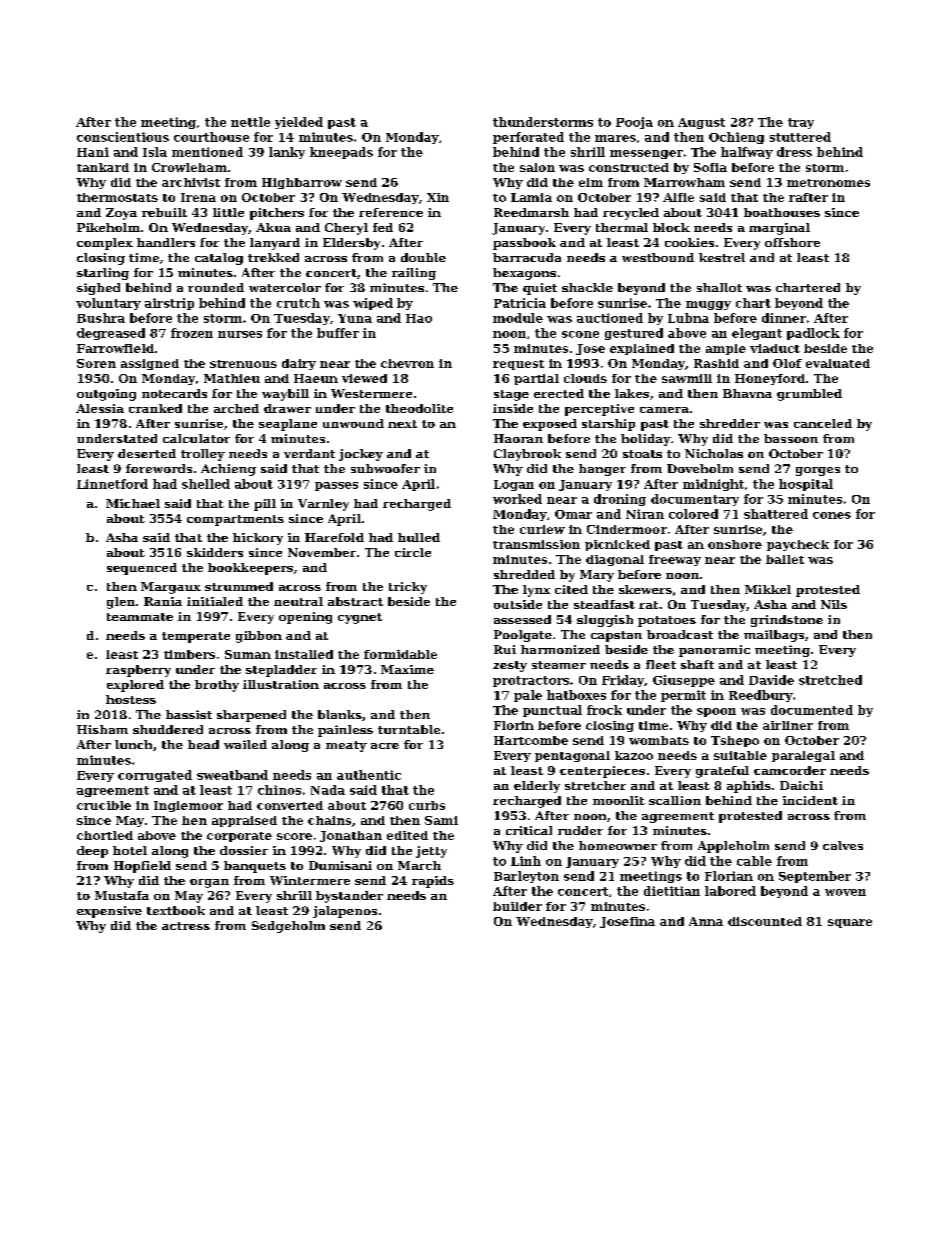  What do you see at coordinates (528, 138) in the screenshot?
I see `perforated` at bounding box center [528, 138].
